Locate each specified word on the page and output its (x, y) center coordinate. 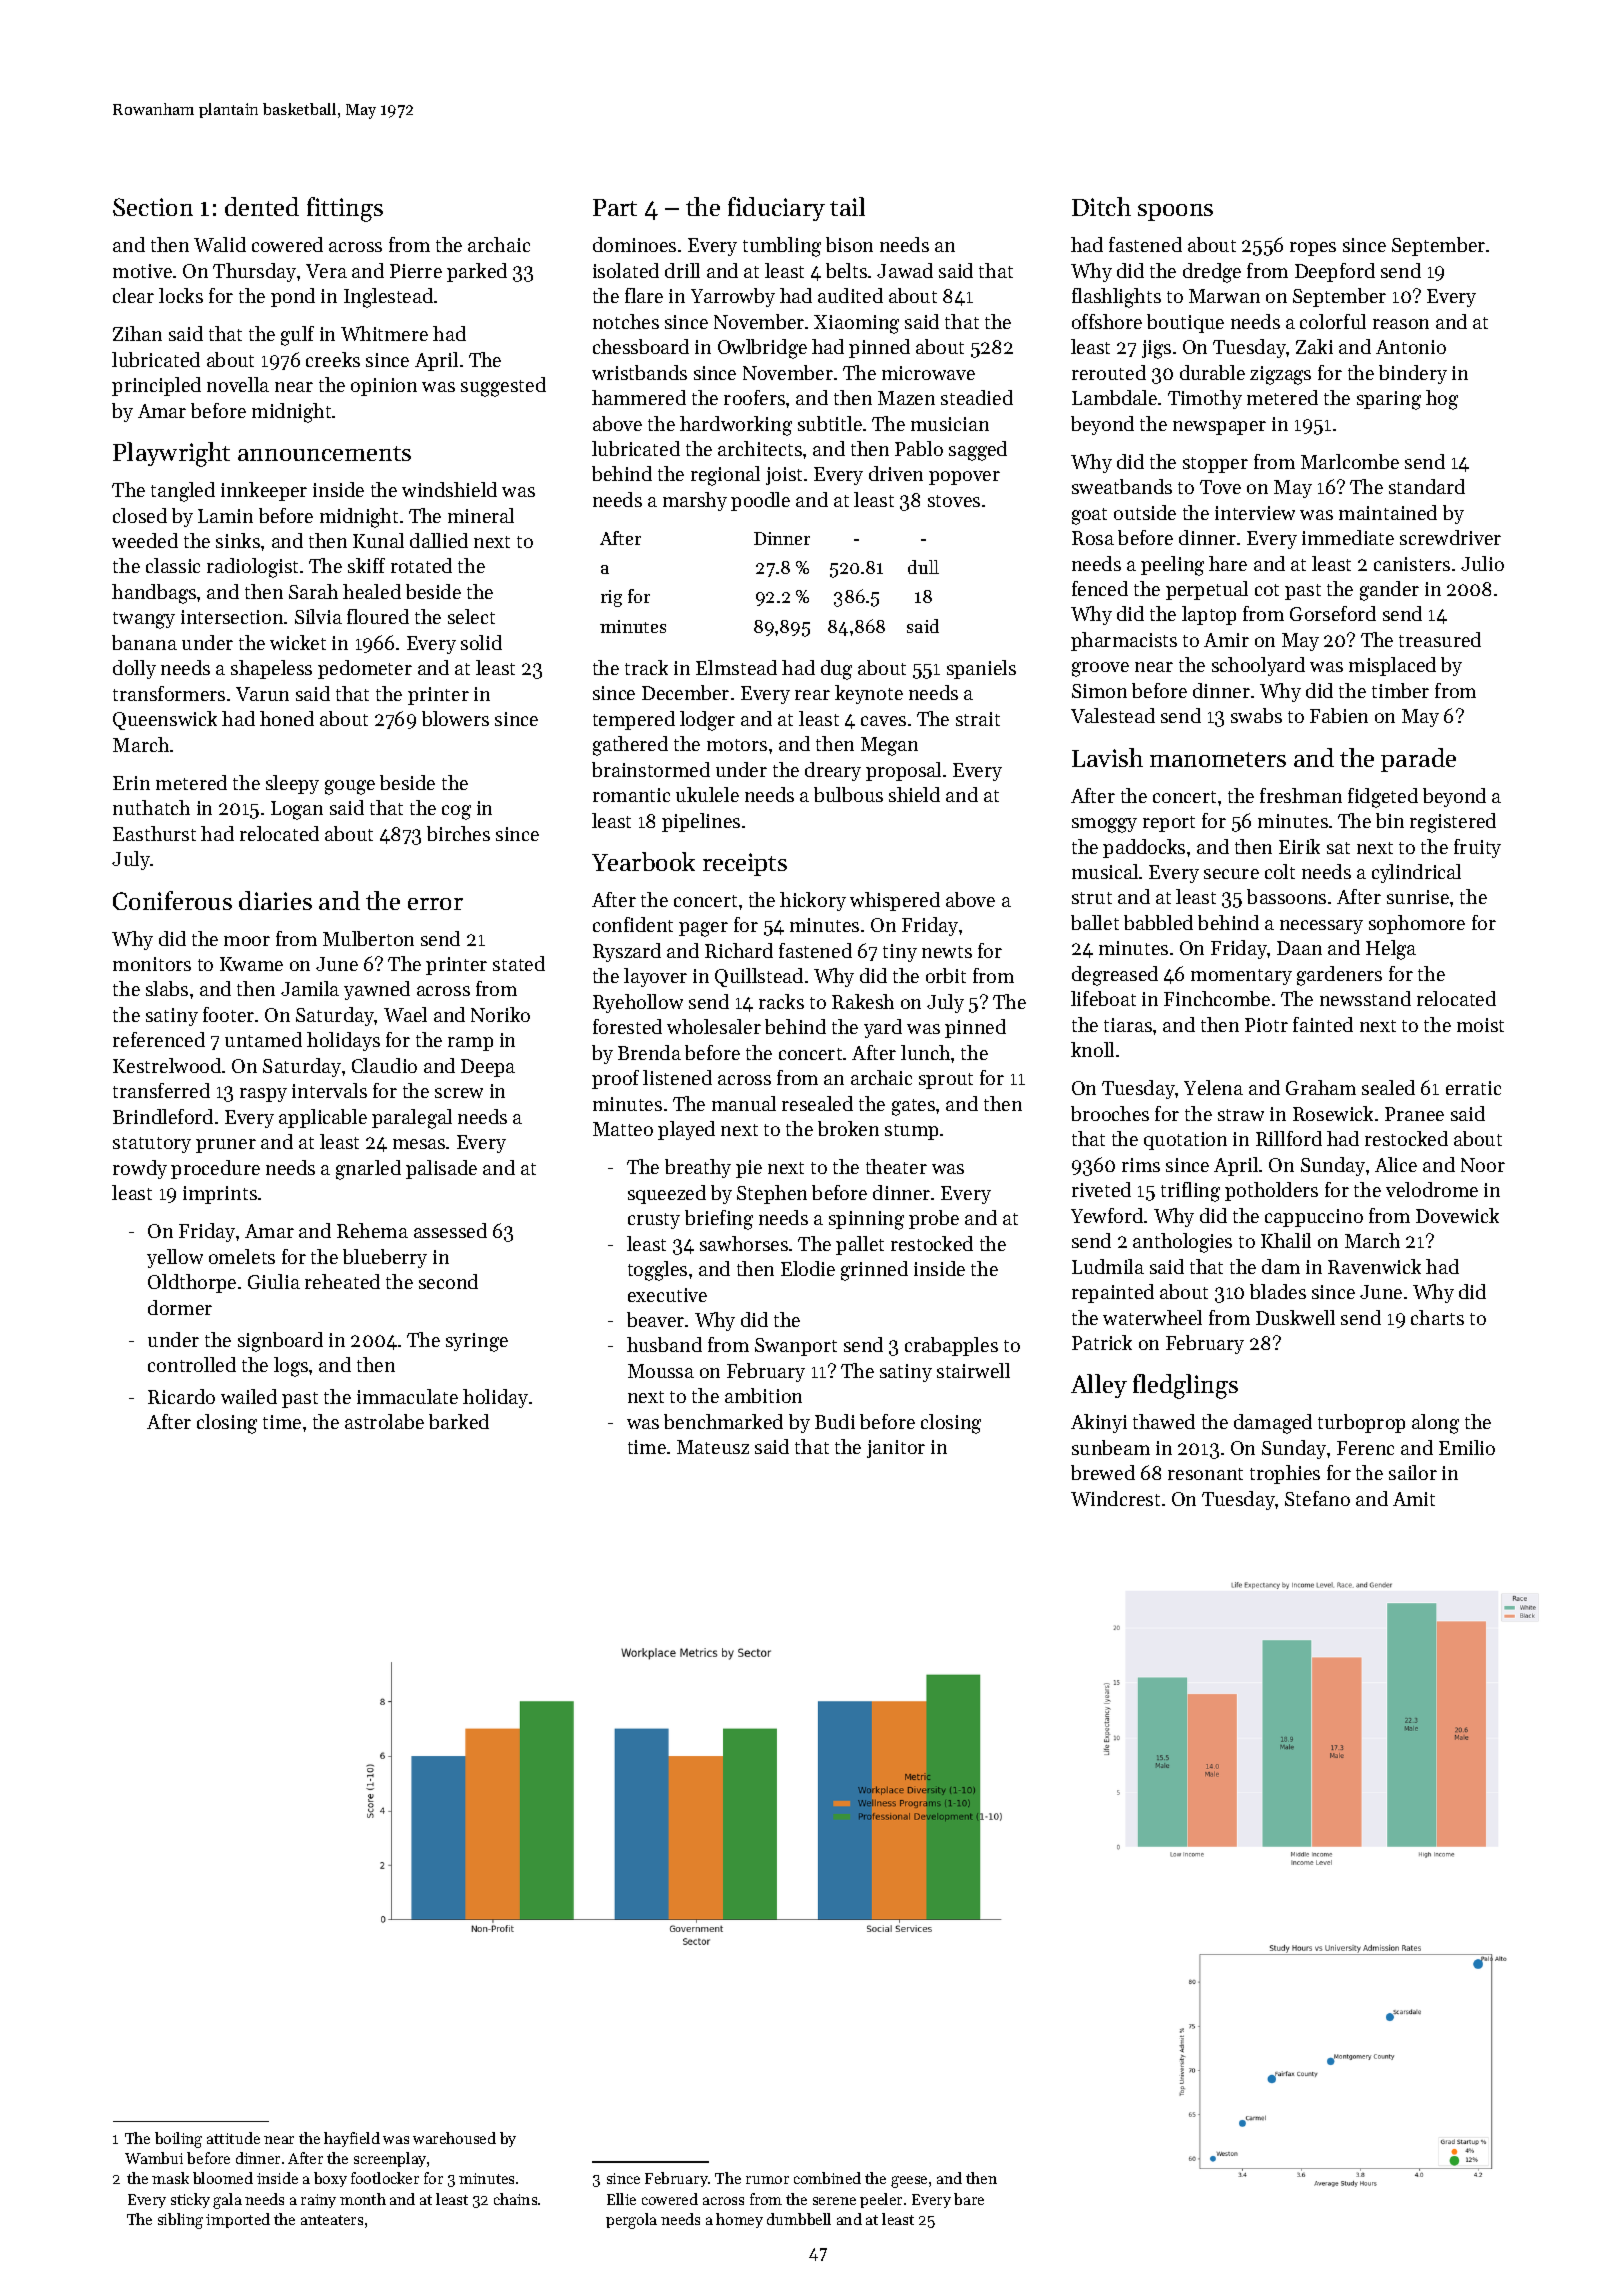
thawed (1164, 1421)
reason (1401, 324)
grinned (874, 1271)
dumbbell (799, 2219)
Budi (835, 1421)
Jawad (905, 270)
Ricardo (181, 1396)
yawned (377, 990)
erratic (1473, 1088)
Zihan (137, 333)
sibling (180, 2221)
